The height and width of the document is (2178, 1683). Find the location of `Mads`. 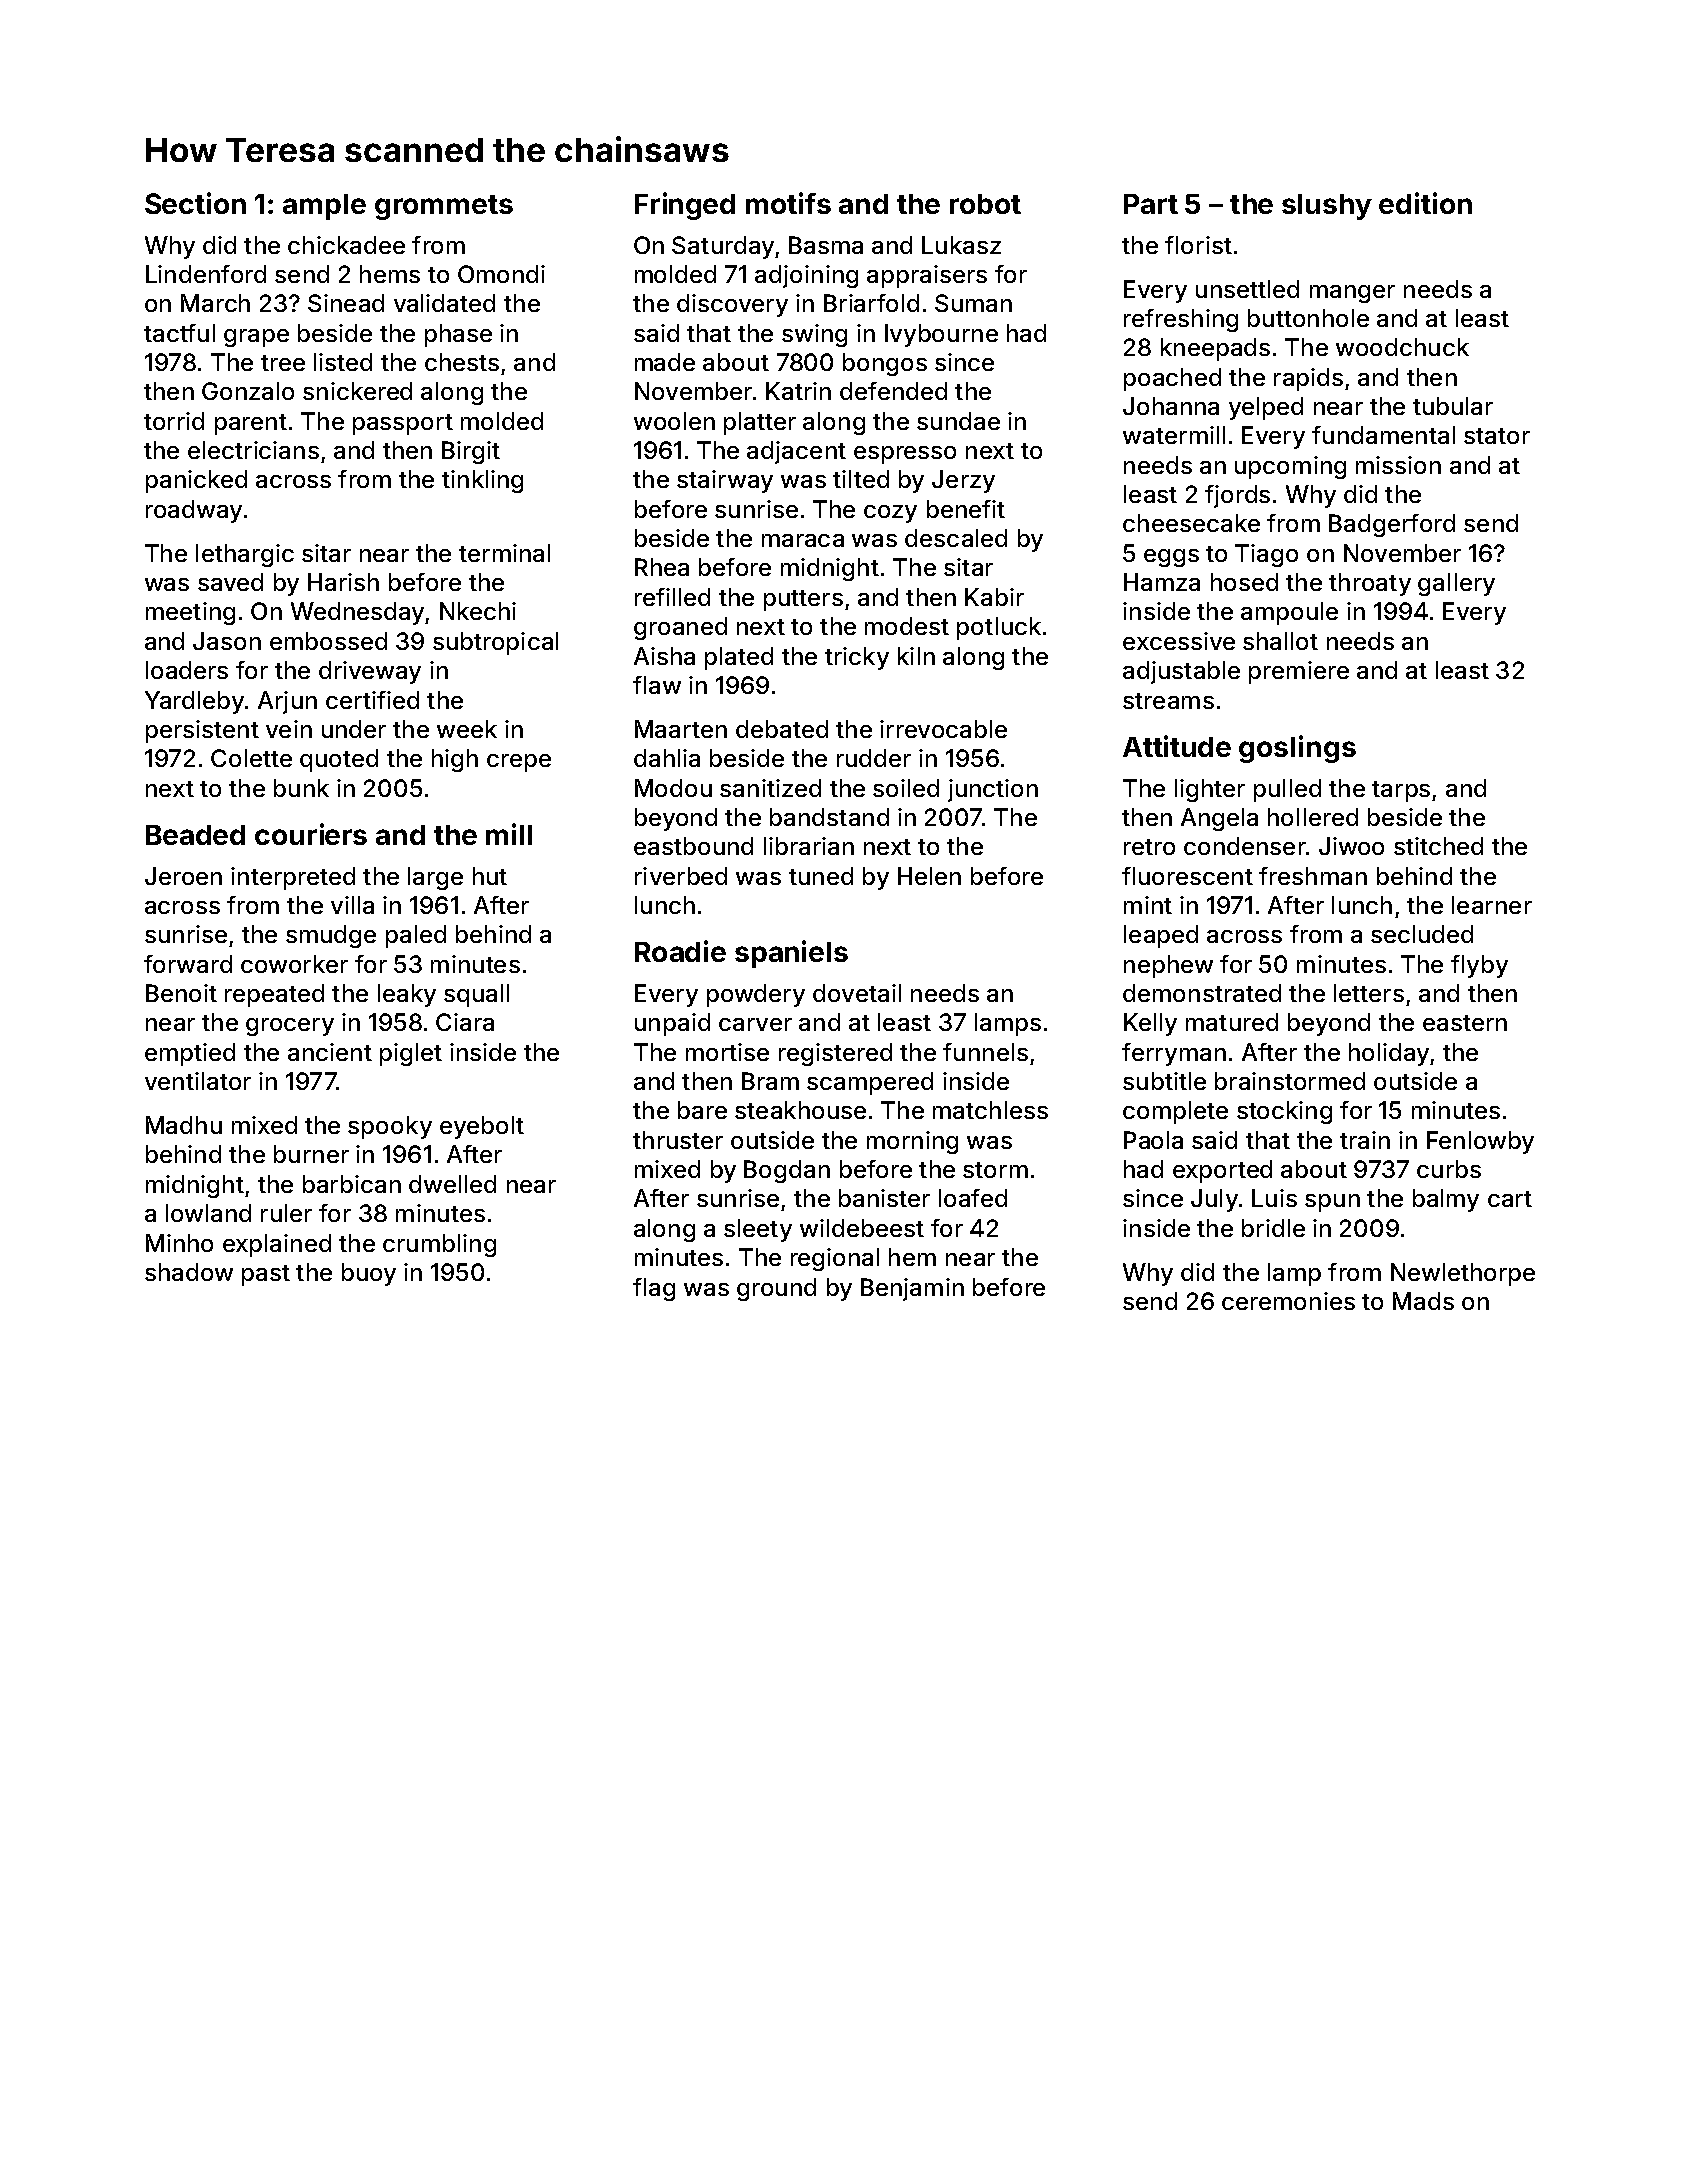

Mads is located at coordinates (1423, 1301).
